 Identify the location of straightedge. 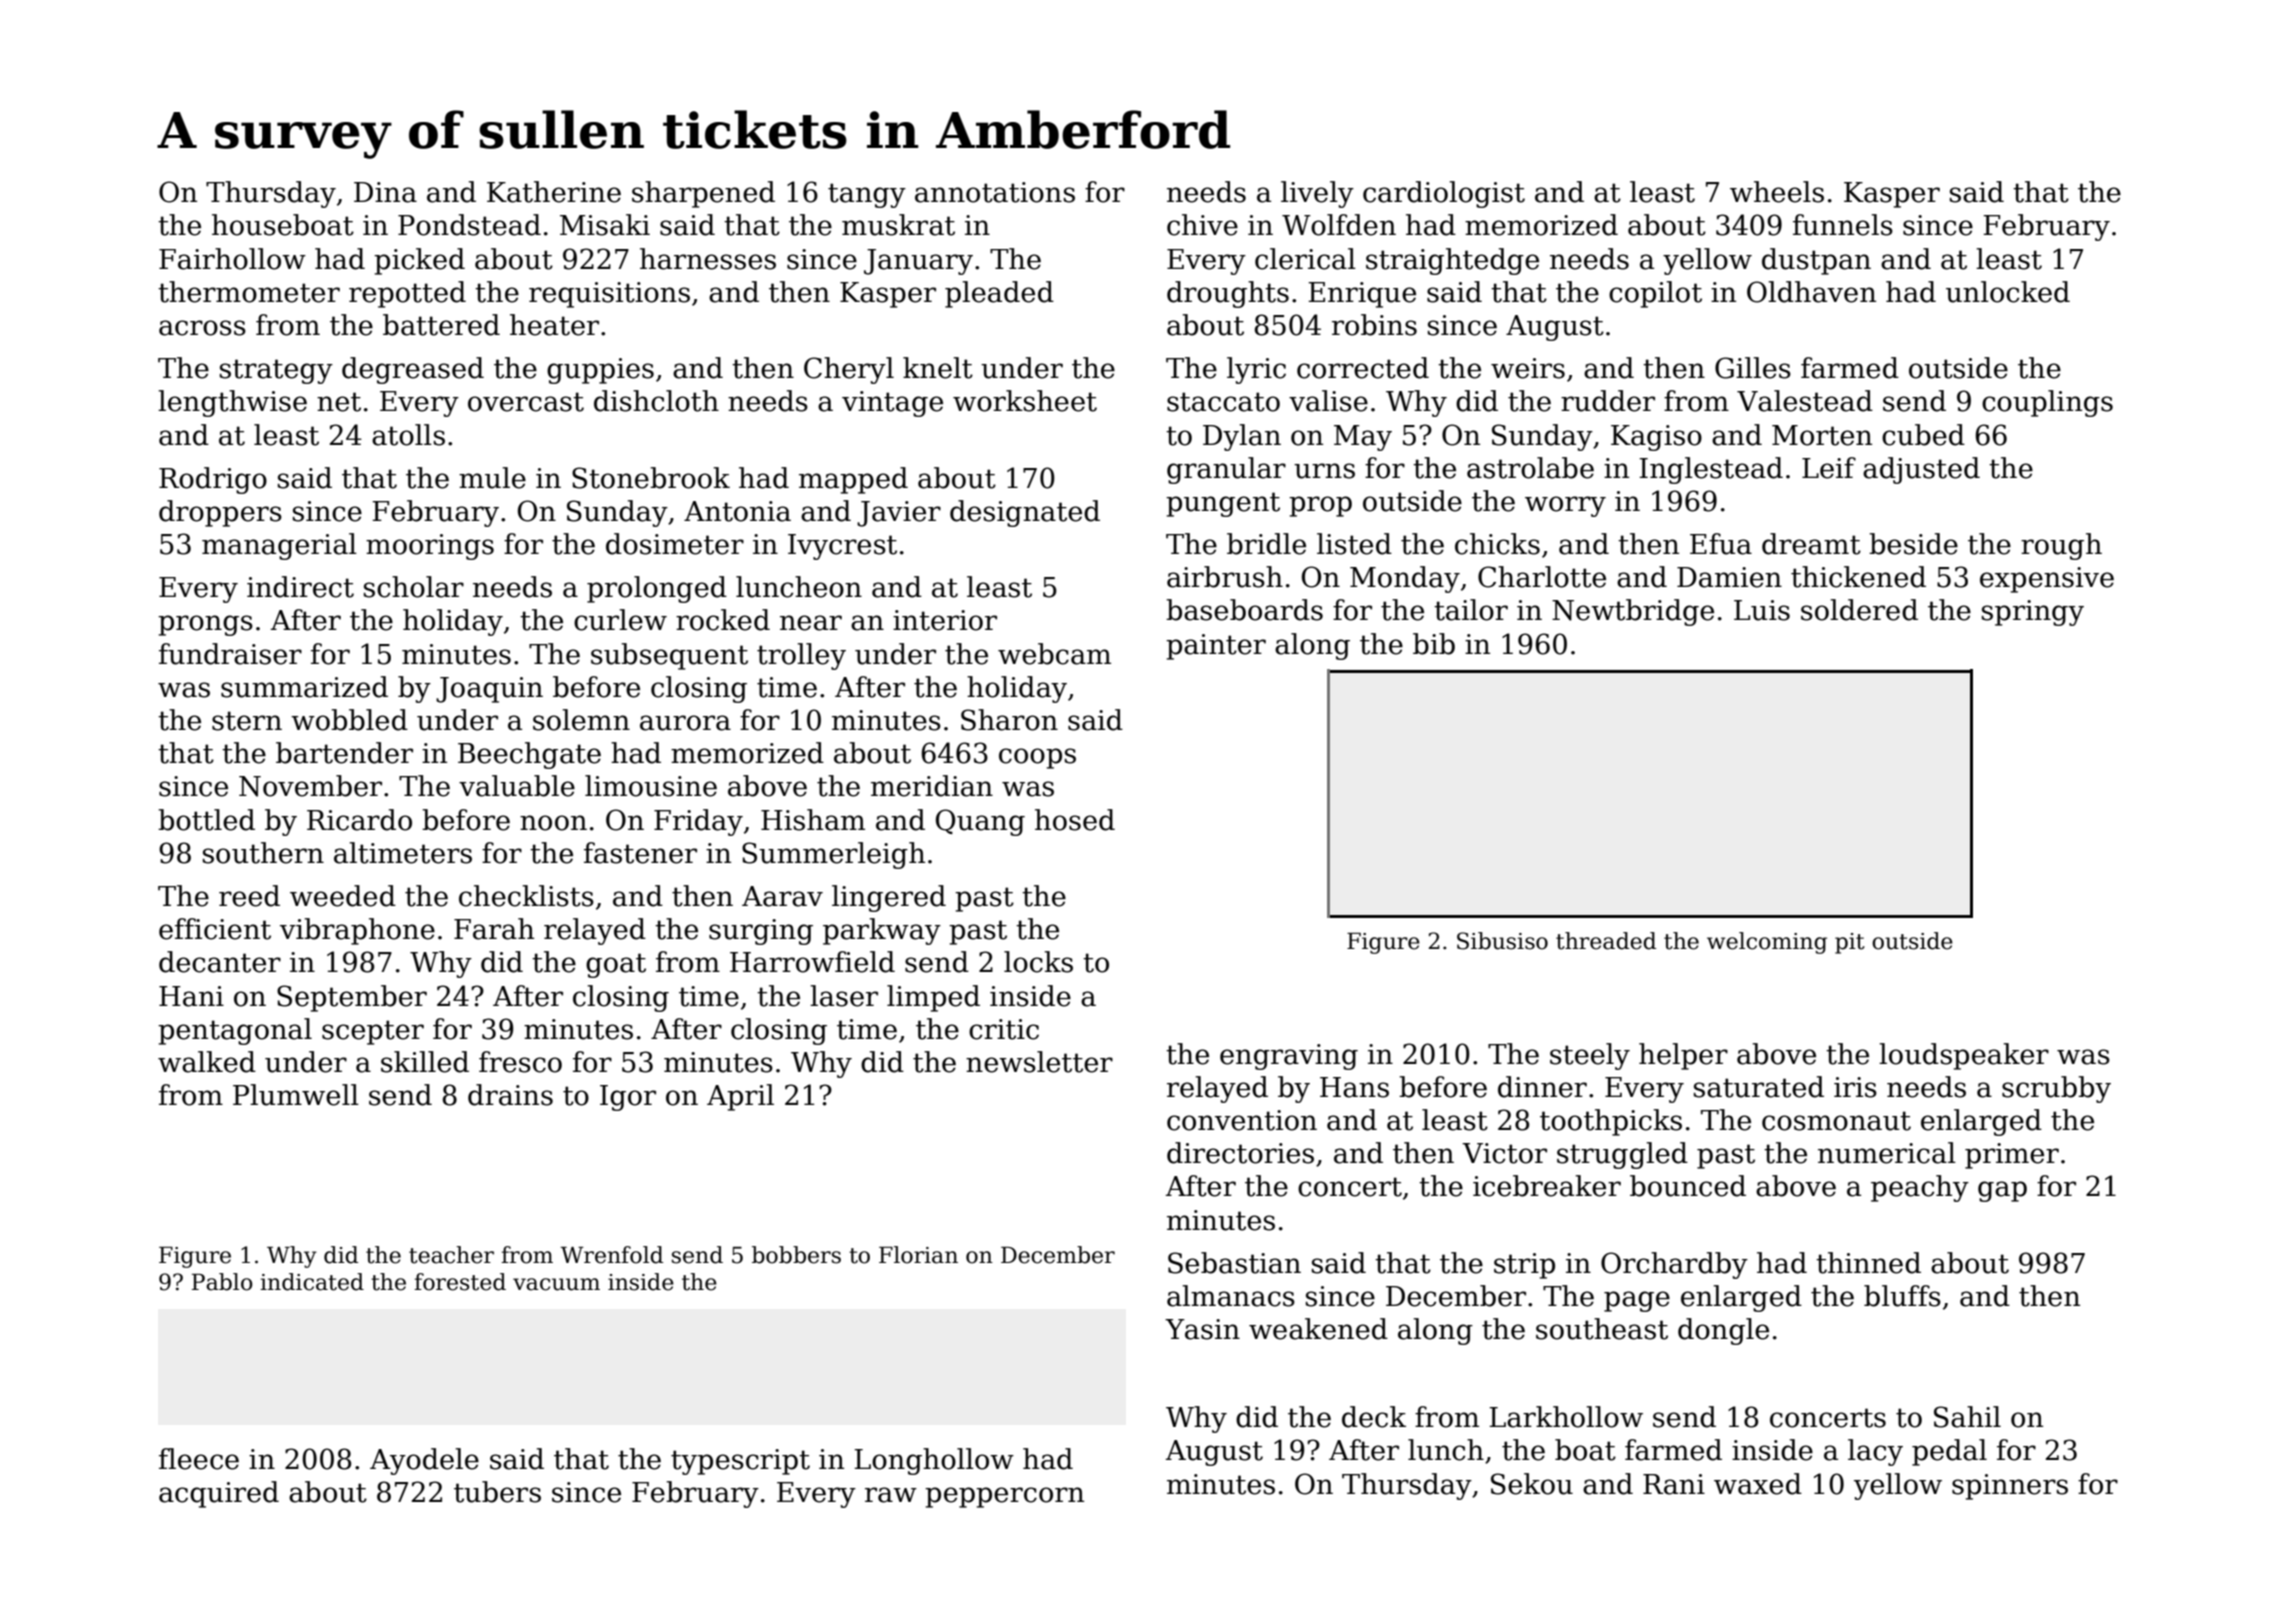
(1452, 261).
